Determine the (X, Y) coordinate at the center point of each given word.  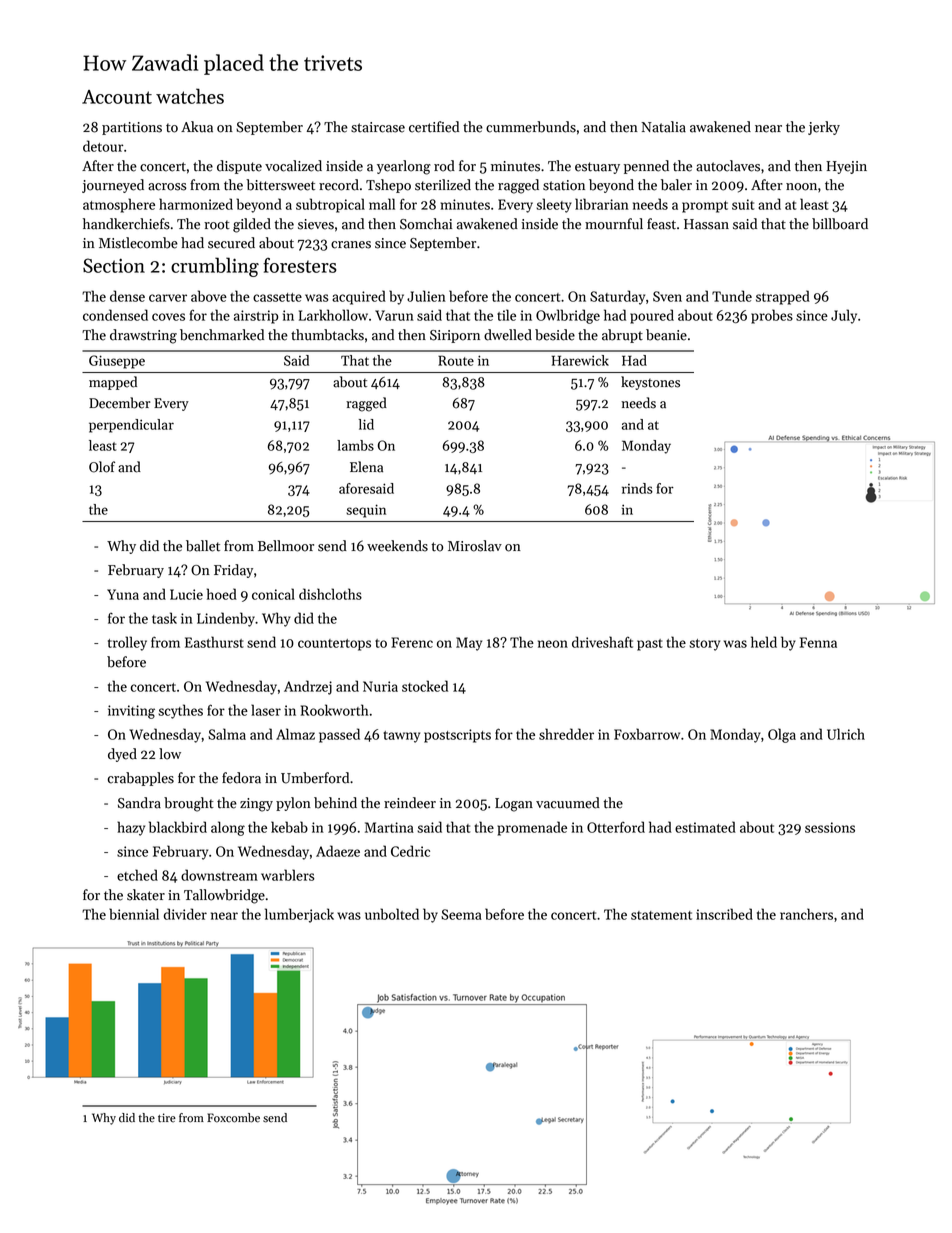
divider (185, 914)
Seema (461, 914)
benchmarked (222, 335)
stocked (425, 686)
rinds (637, 488)
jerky (824, 128)
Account (117, 97)
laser (266, 710)
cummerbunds (531, 127)
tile (506, 315)
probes (772, 316)
